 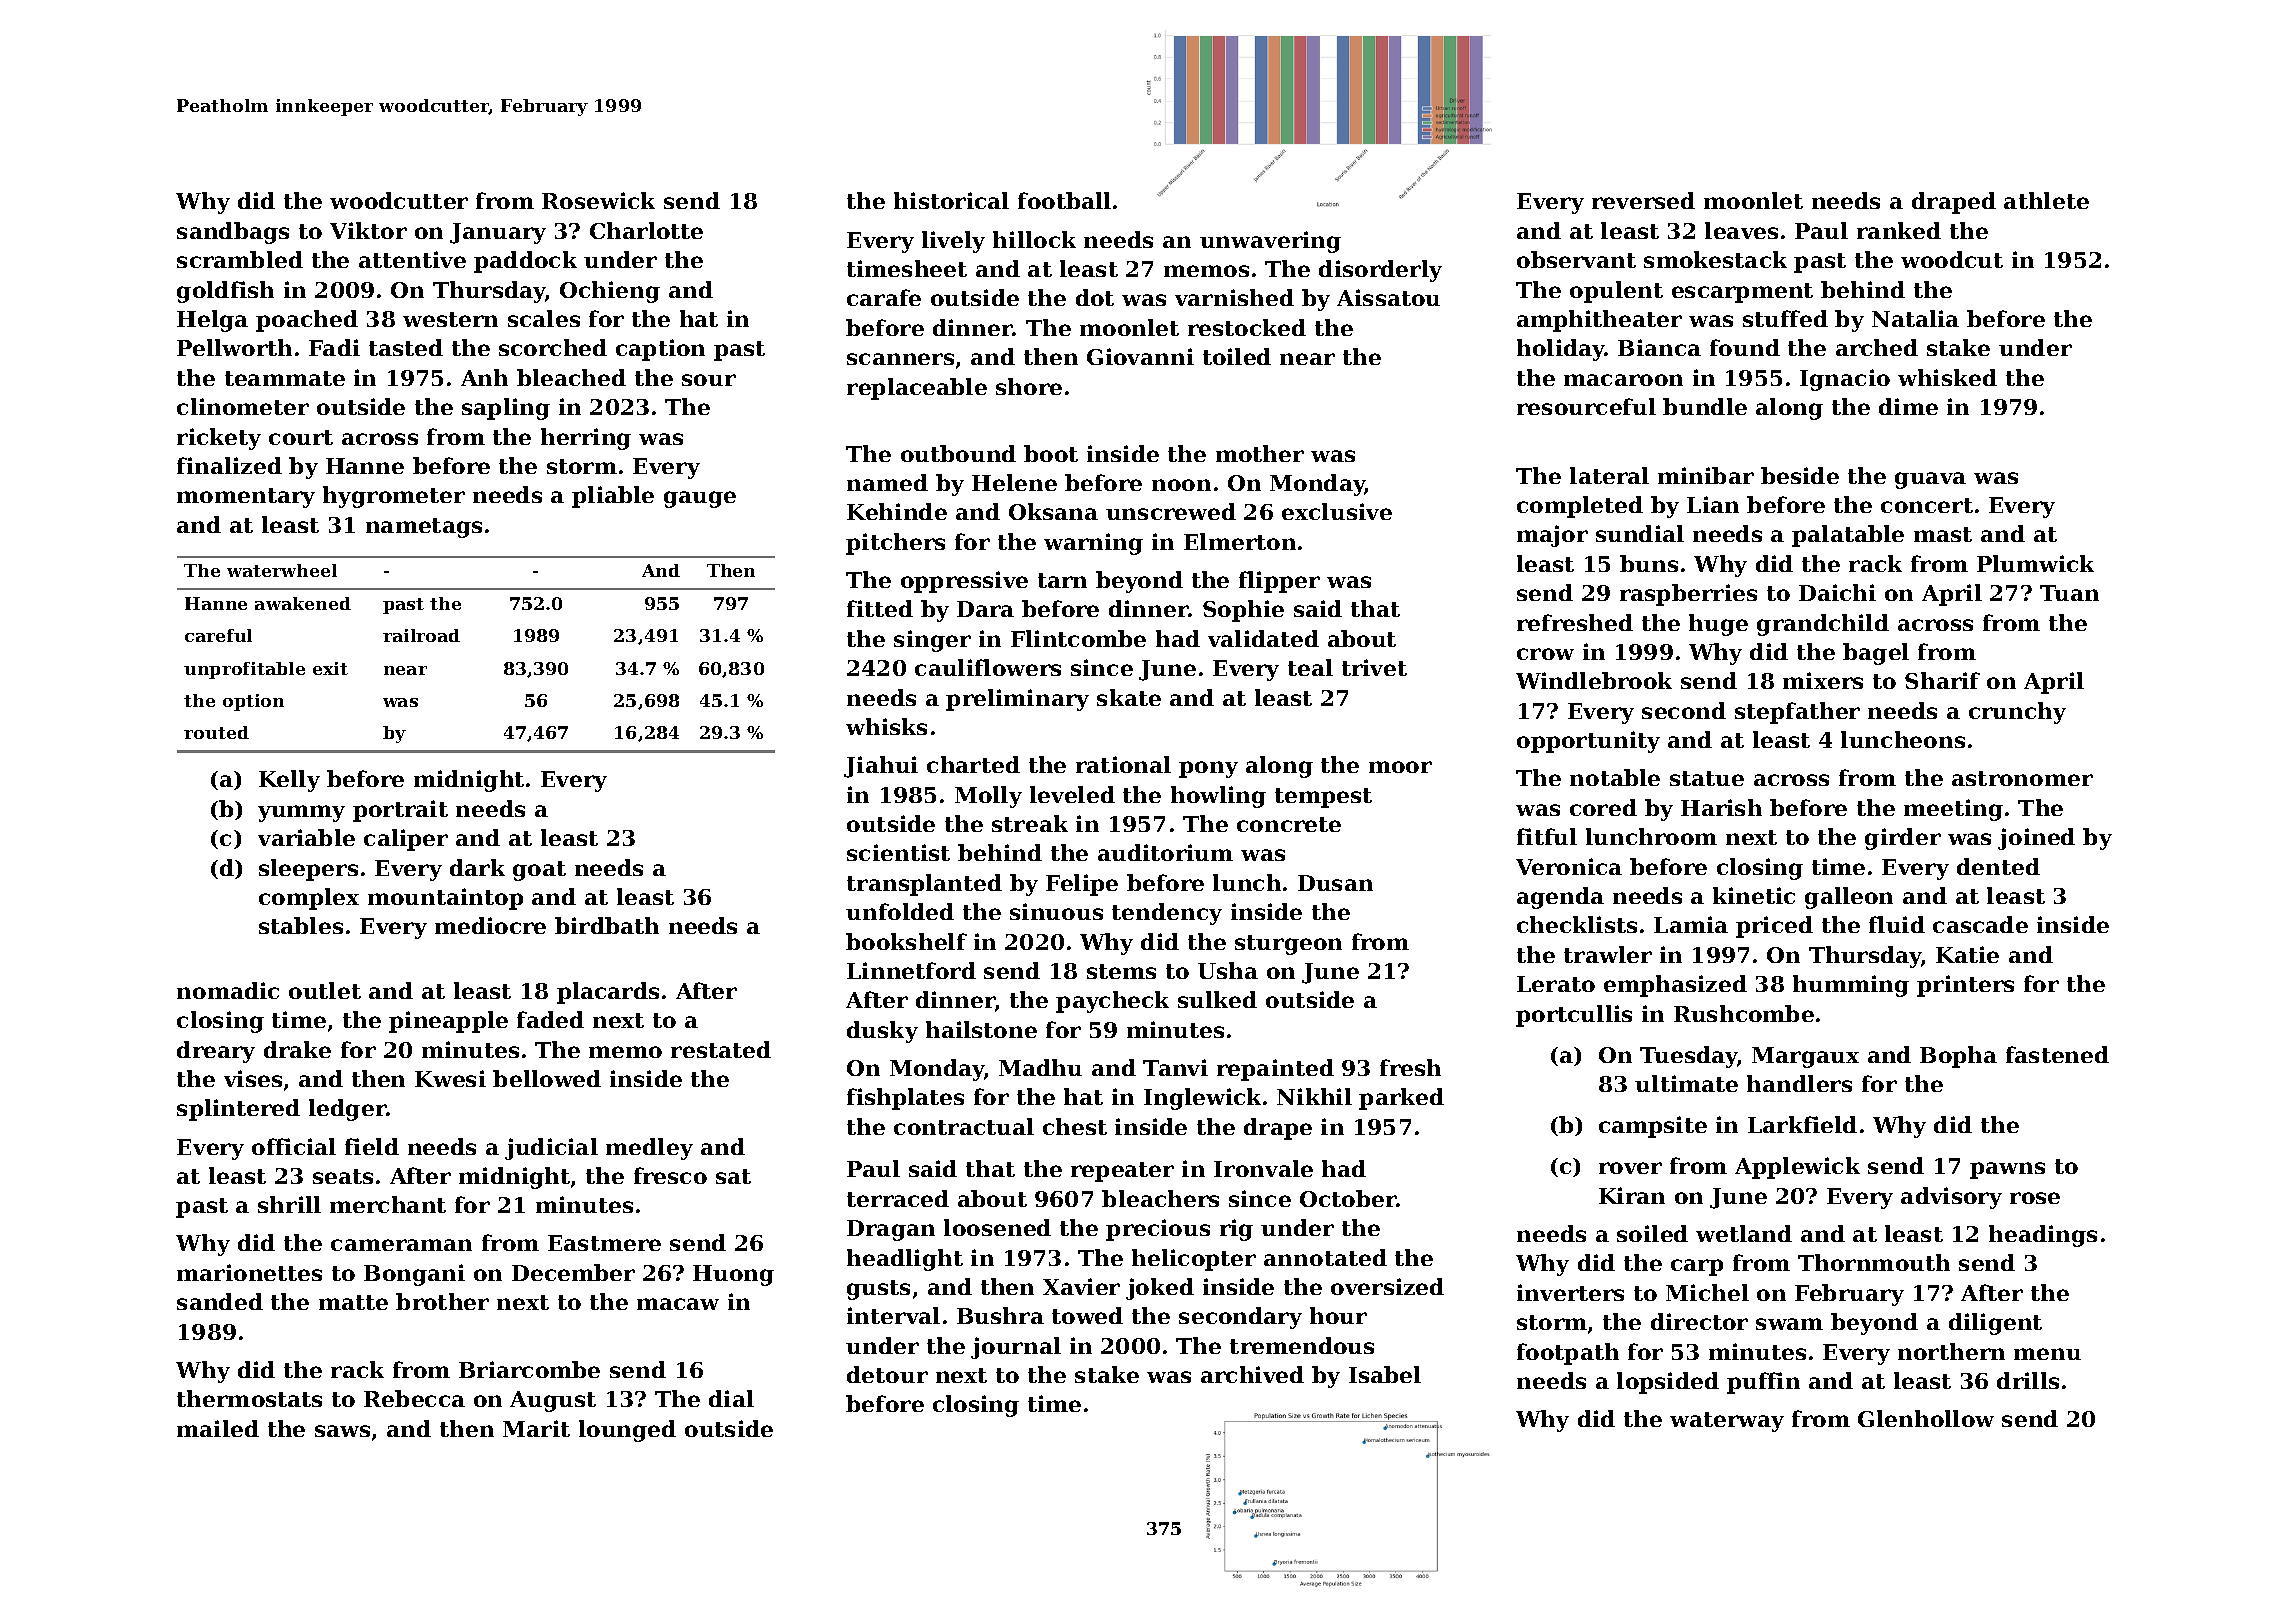 I want to click on nomadic, so click(x=228, y=990).
